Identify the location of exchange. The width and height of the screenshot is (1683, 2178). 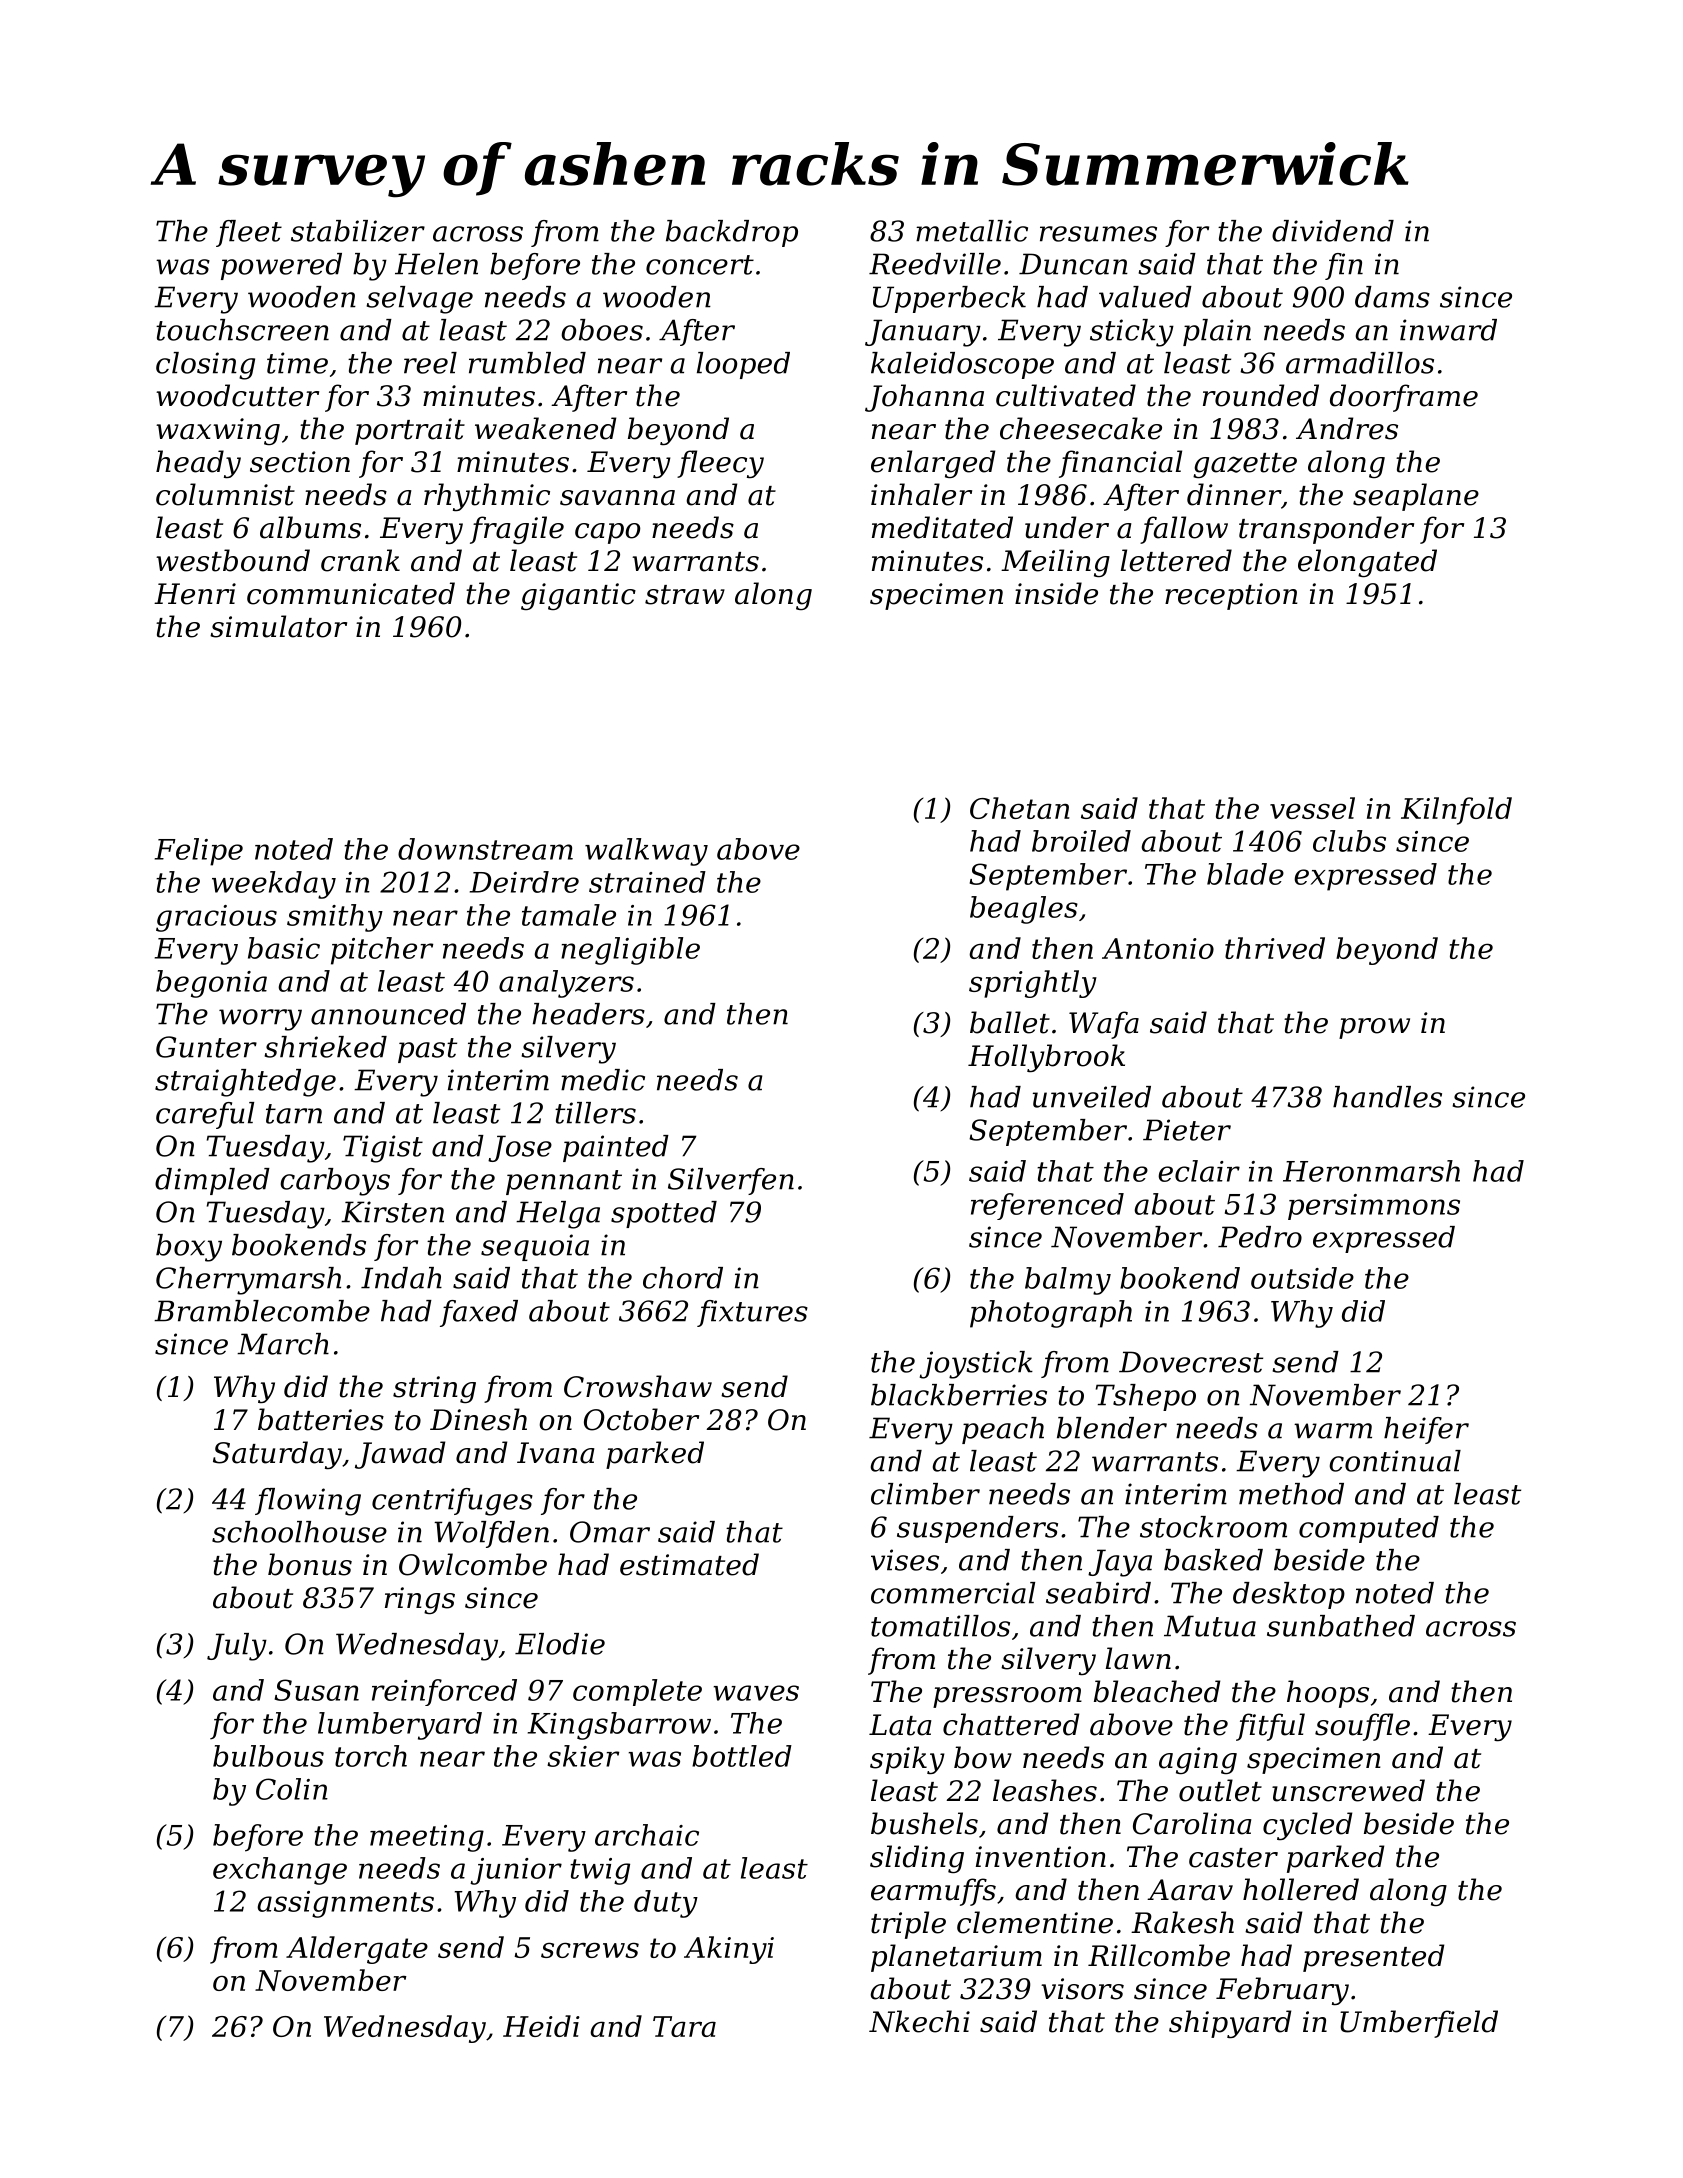
(280, 1871).
